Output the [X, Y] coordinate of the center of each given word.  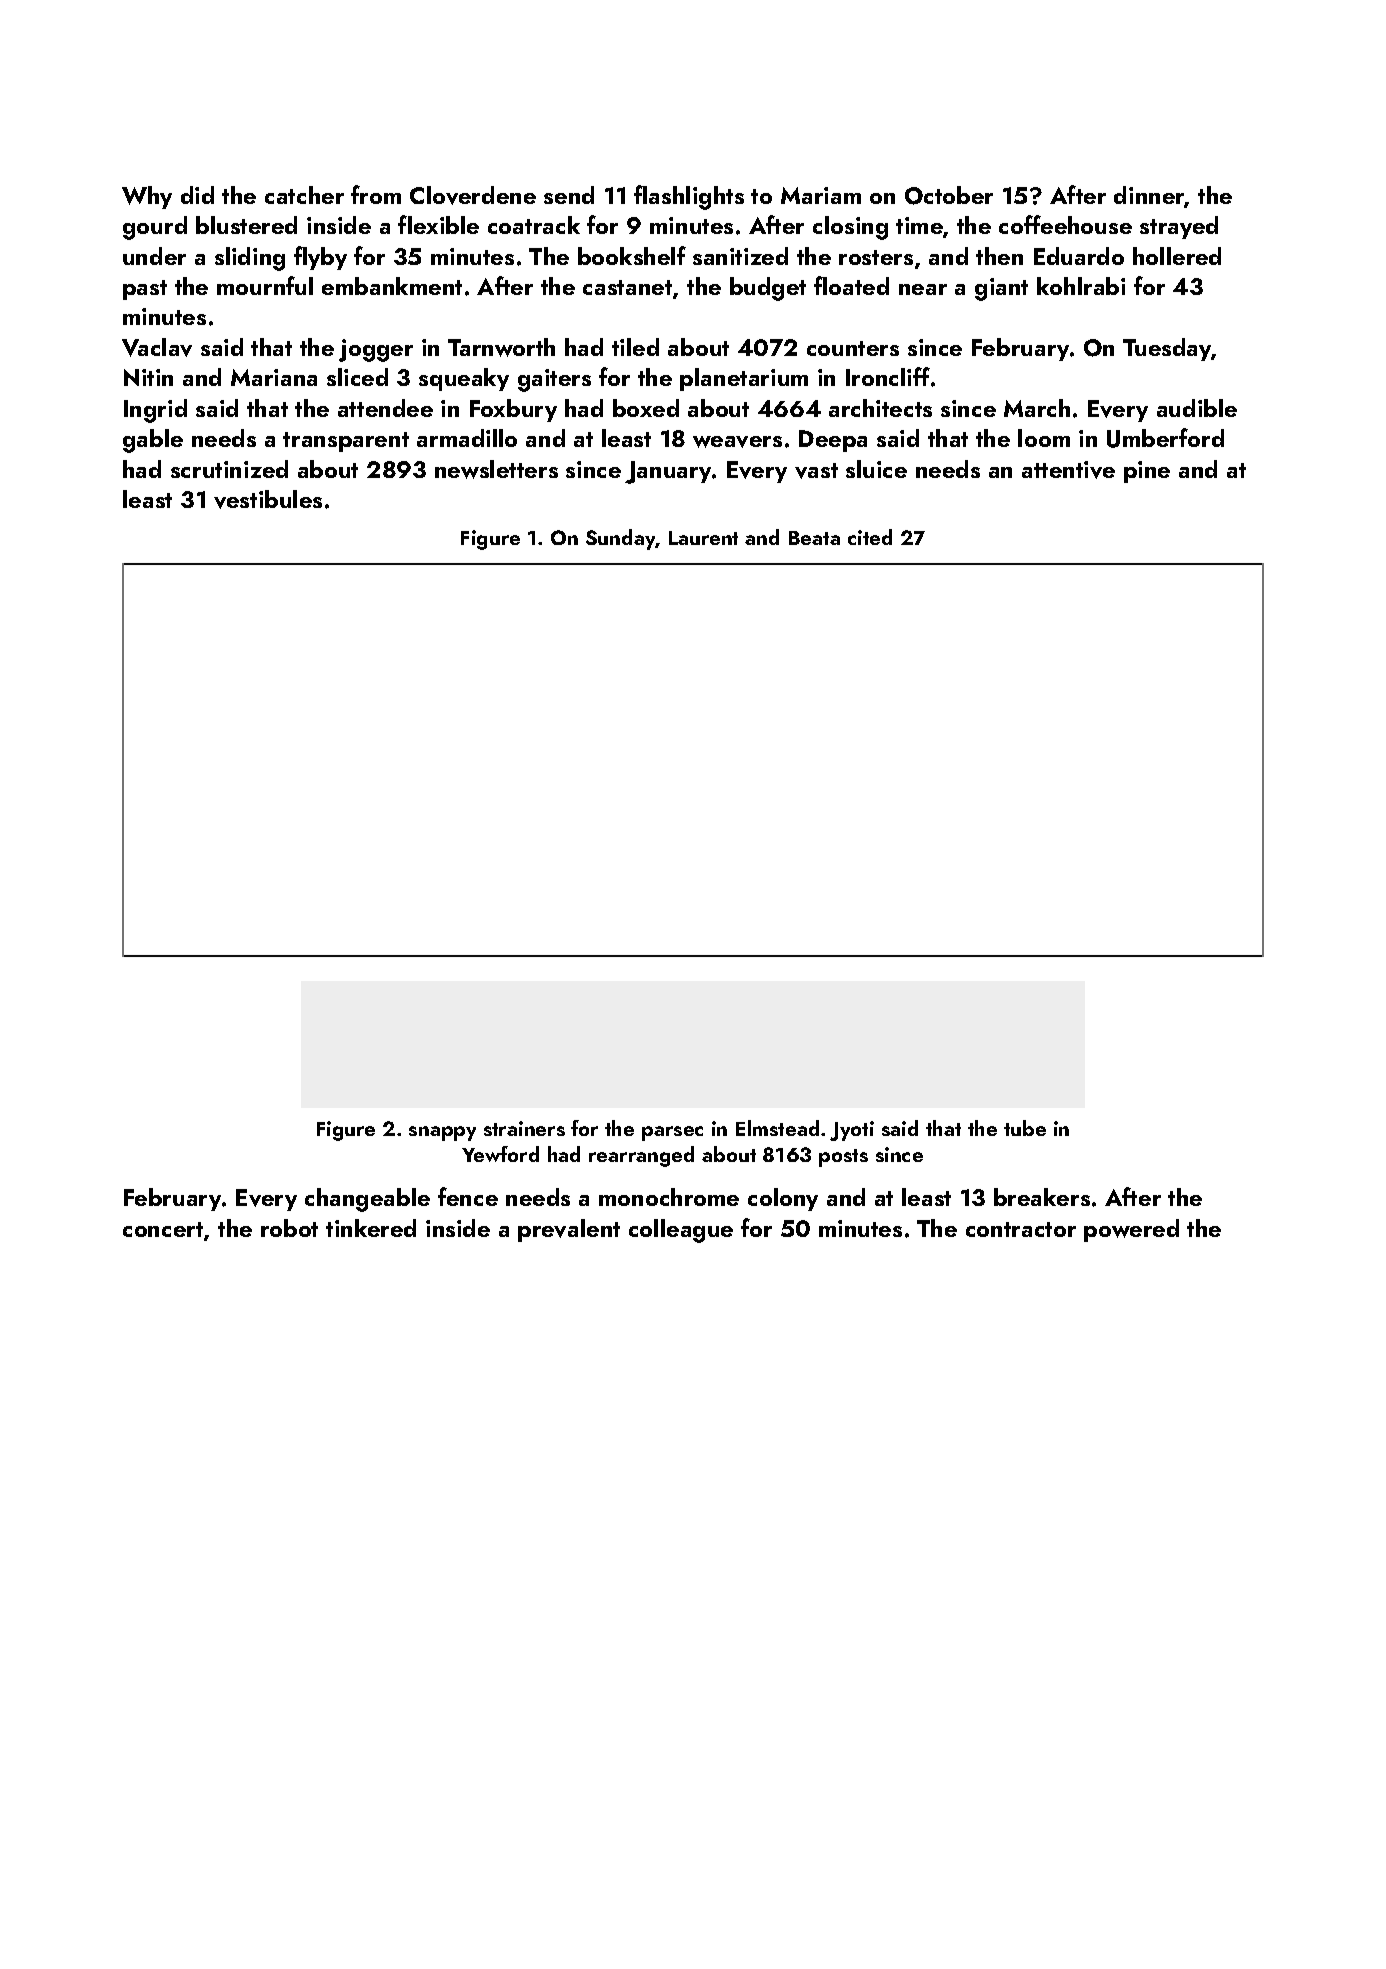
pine [1147, 472]
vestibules [268, 499]
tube [1025, 1128]
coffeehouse [1065, 224]
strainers [524, 1128]
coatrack [534, 225]
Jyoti [852, 1131]
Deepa [833, 441]
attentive [1068, 470]
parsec [672, 1133]
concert [163, 1229]
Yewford [500, 1154]
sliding [250, 259]
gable [153, 441]
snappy [442, 1133]
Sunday [621, 539]
